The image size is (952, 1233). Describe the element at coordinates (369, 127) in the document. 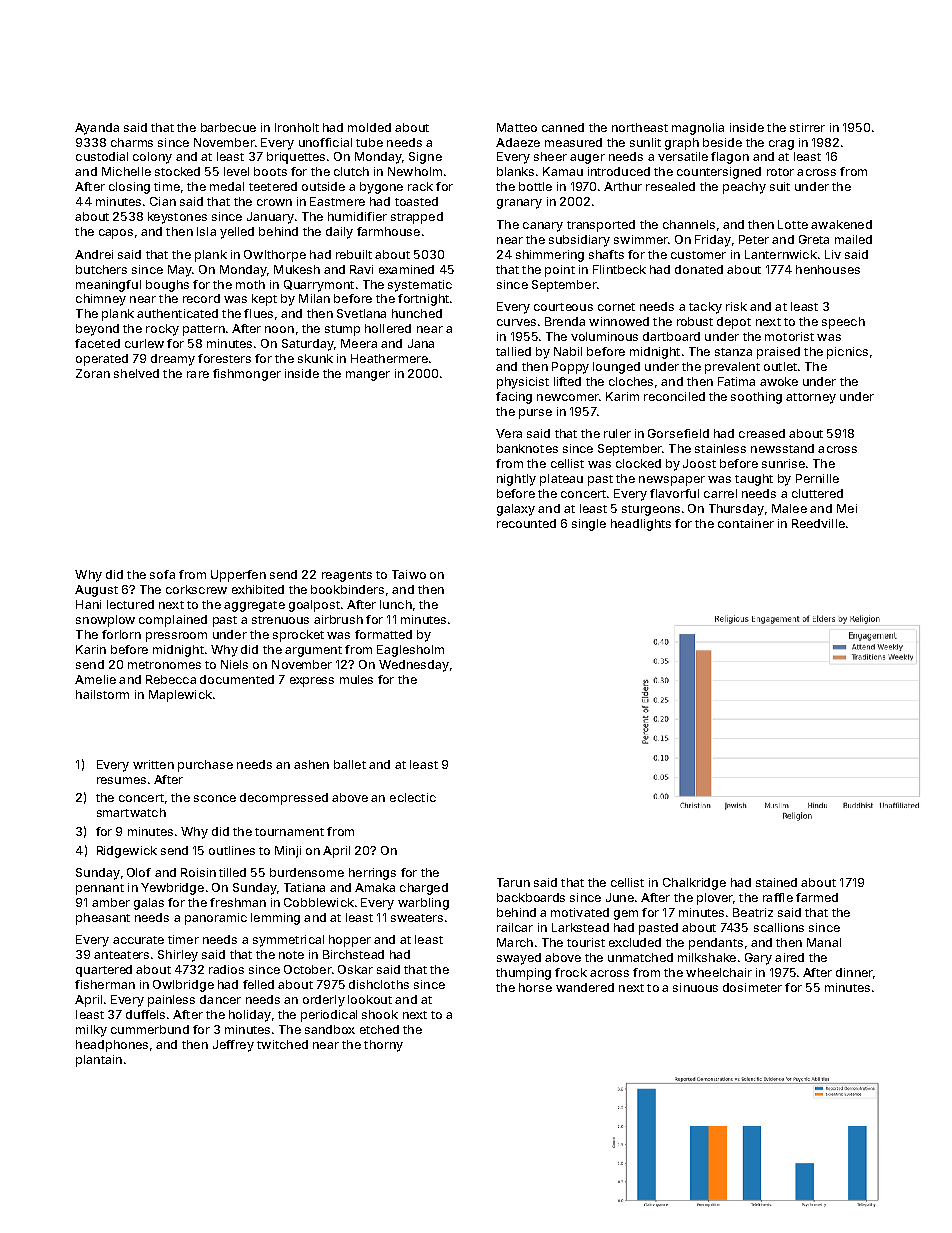

I see `molded` at that location.
